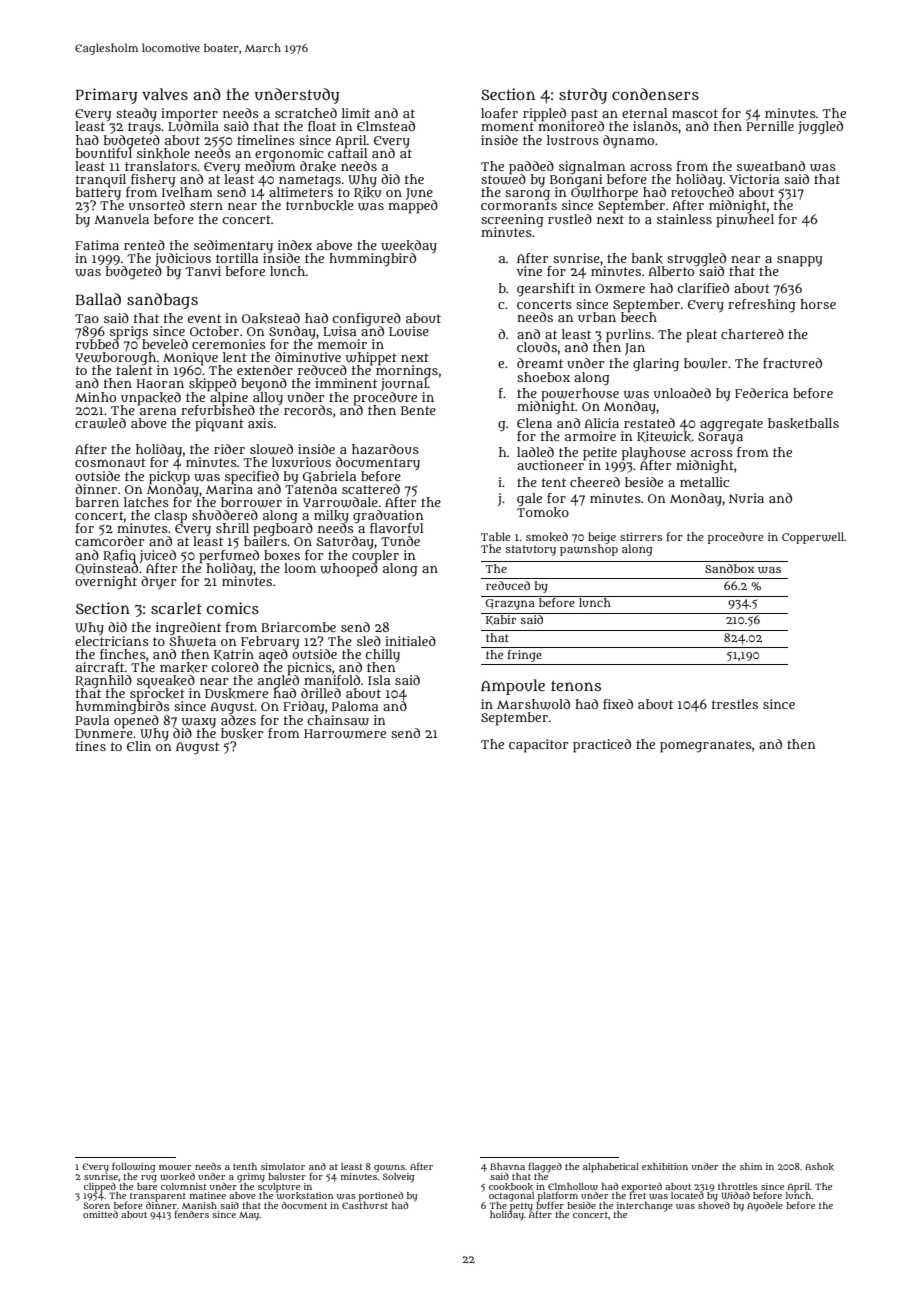  What do you see at coordinates (706, 746) in the screenshot?
I see `pomegranates` at bounding box center [706, 746].
